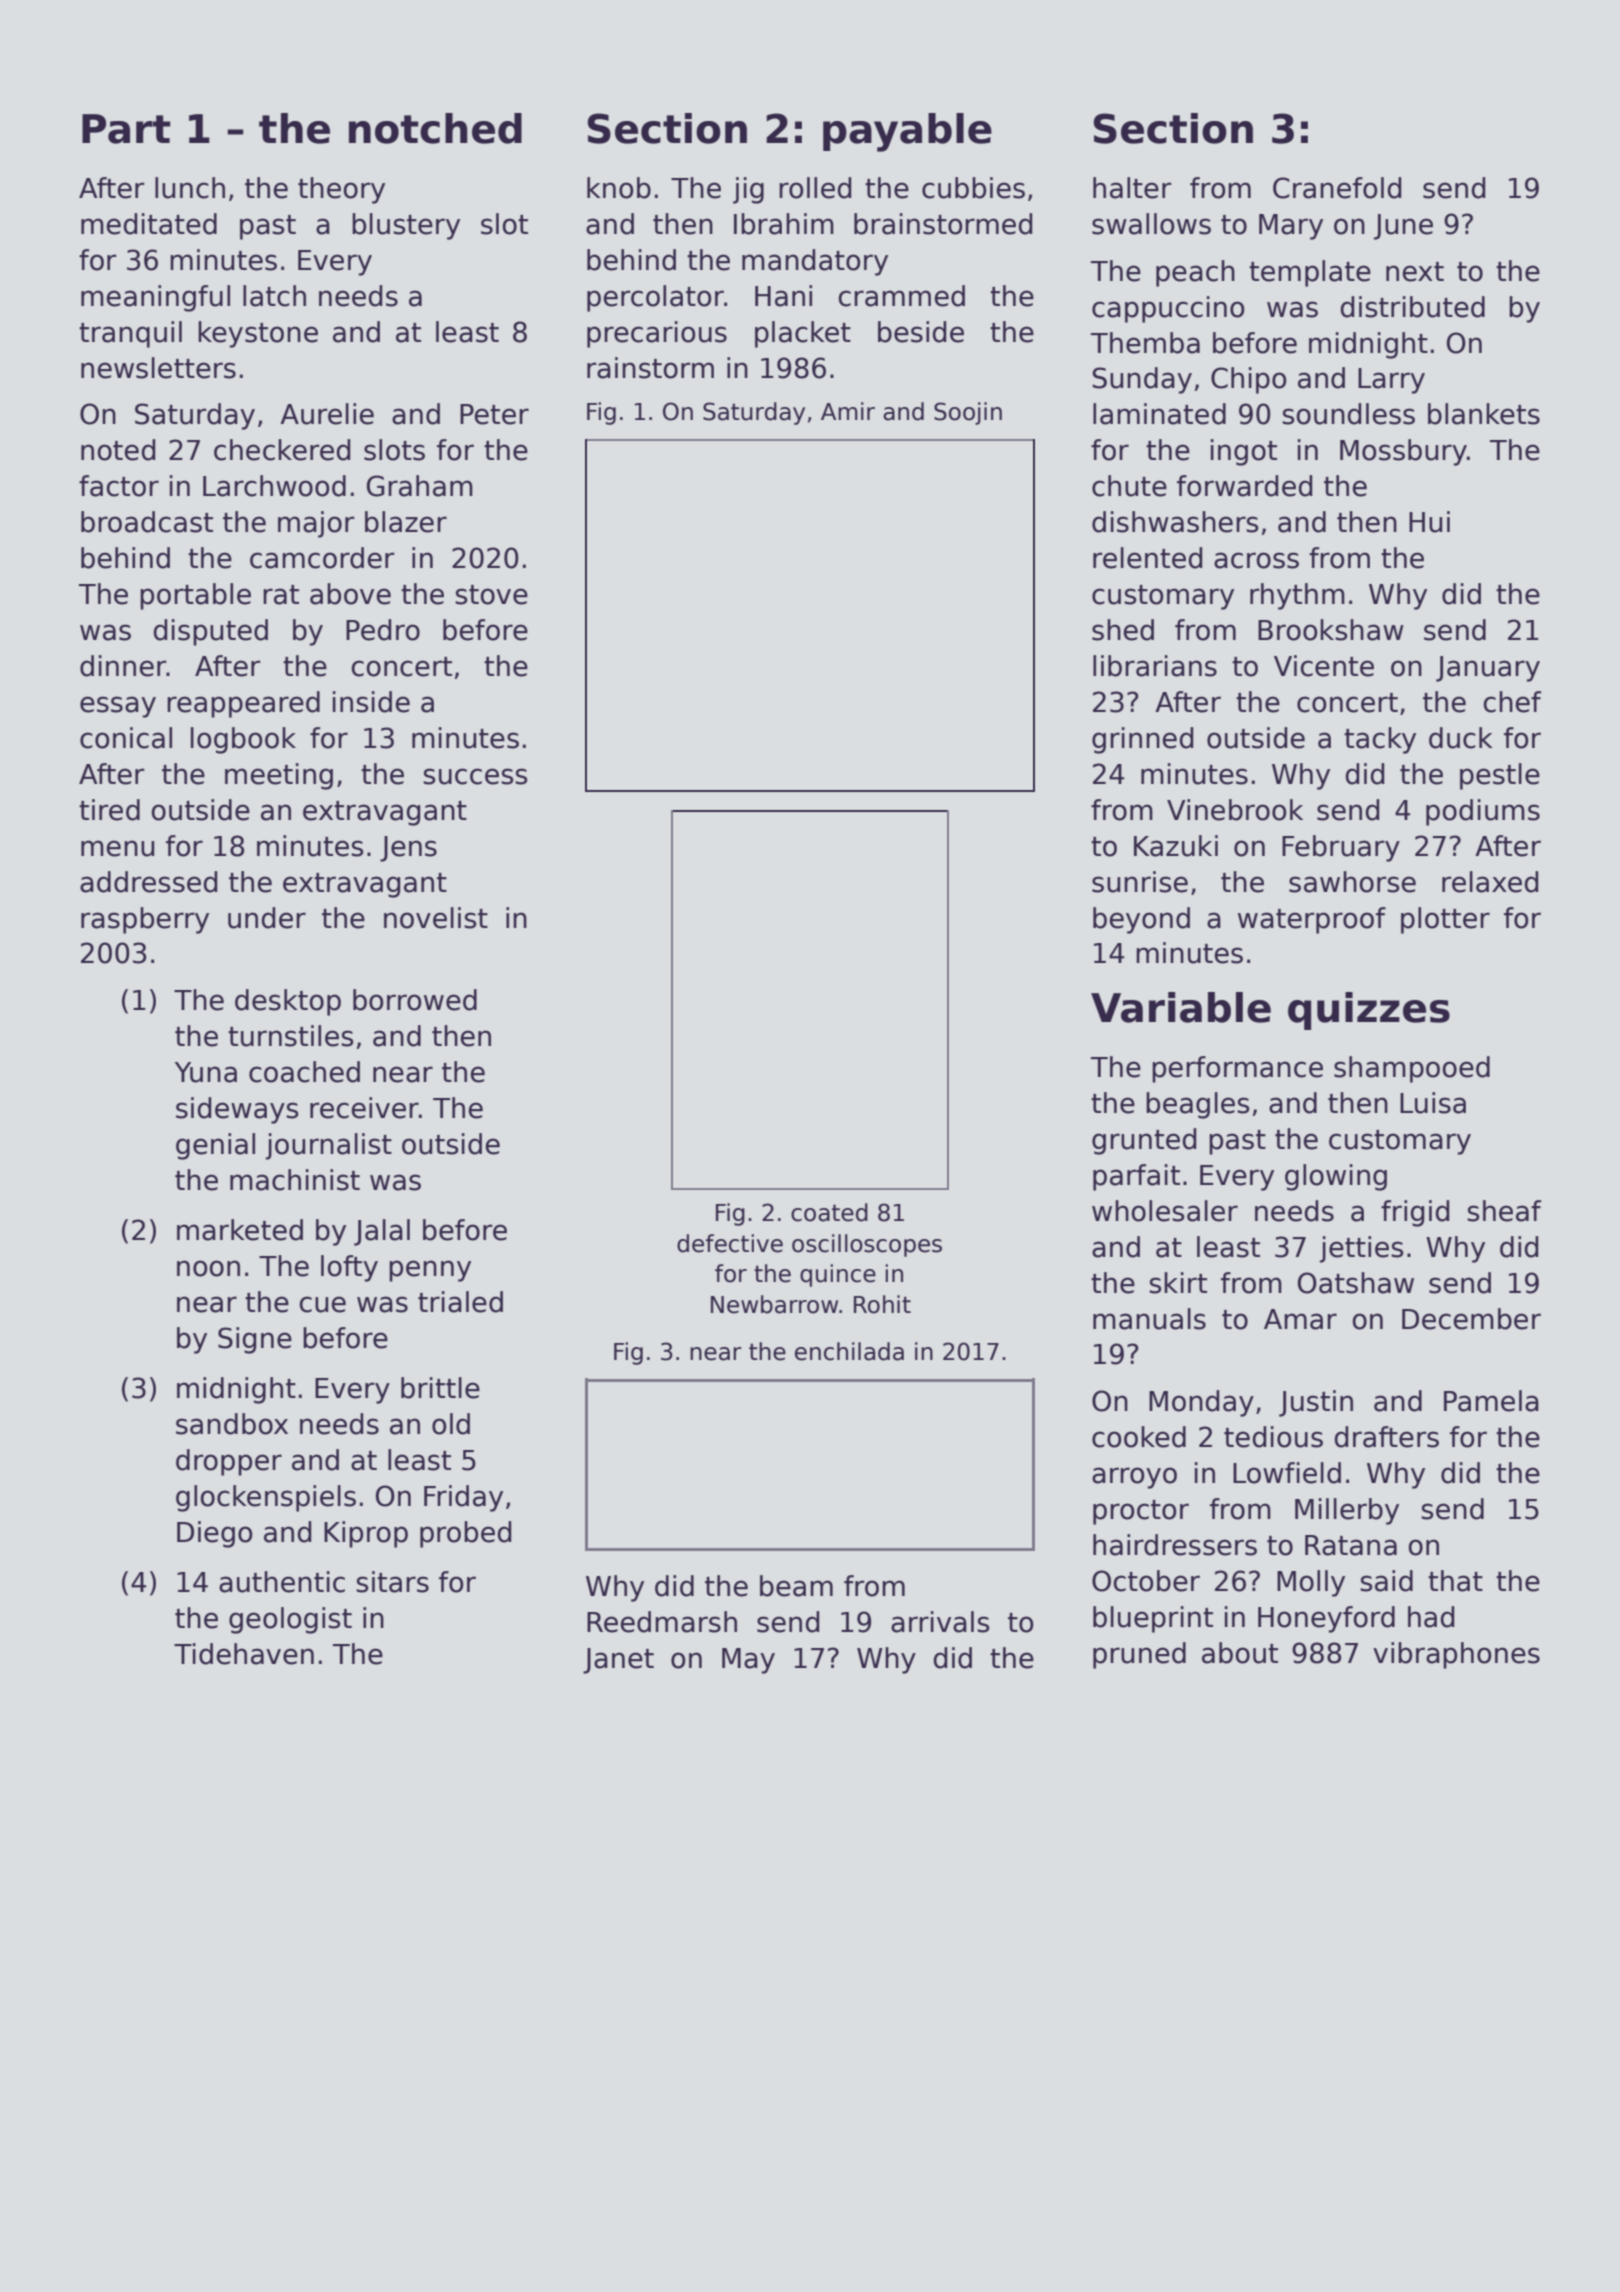 The image size is (1620, 2292). What do you see at coordinates (210, 632) in the screenshot?
I see `disputed` at bounding box center [210, 632].
